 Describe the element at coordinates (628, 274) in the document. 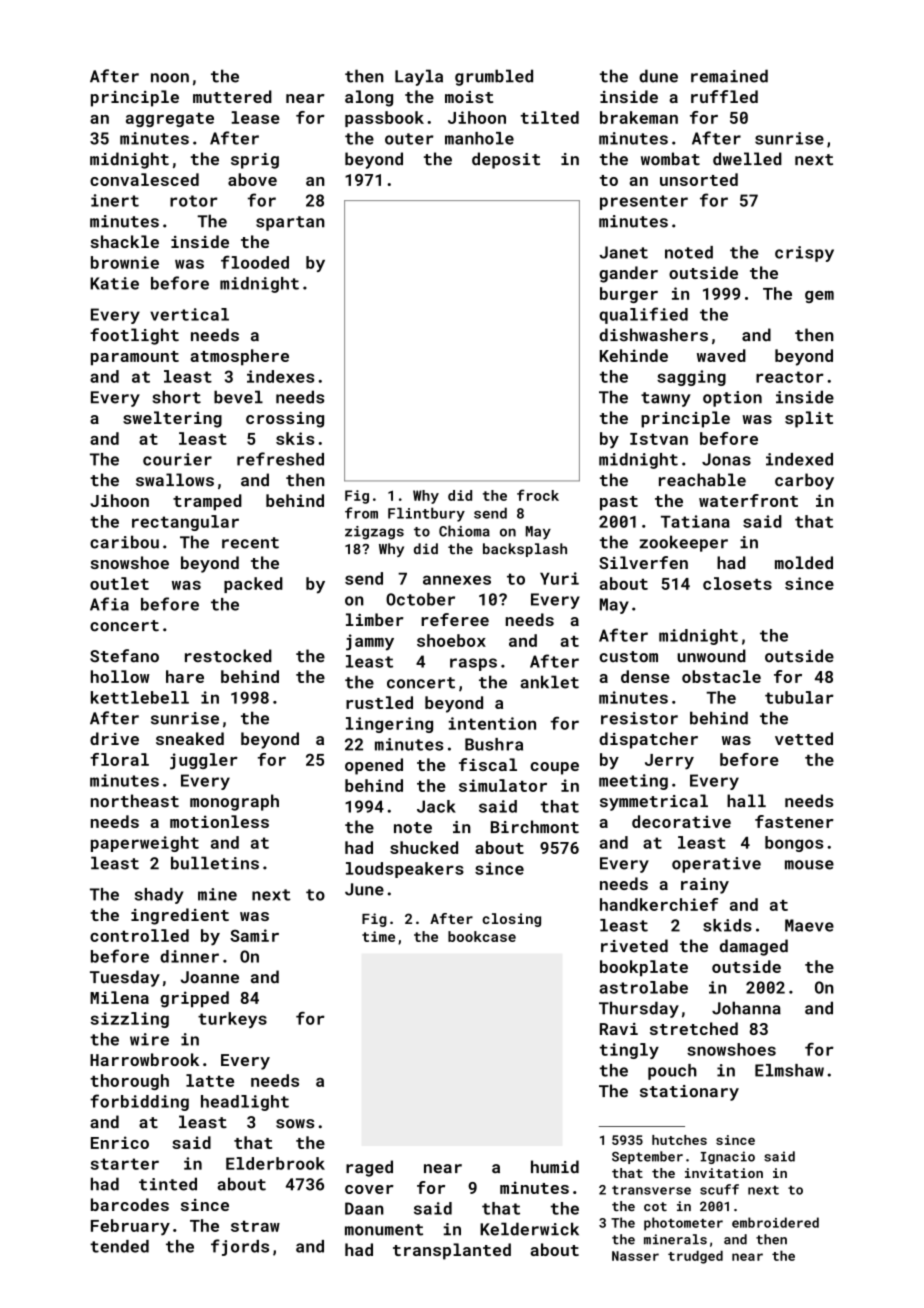

I see `gander` at that location.
